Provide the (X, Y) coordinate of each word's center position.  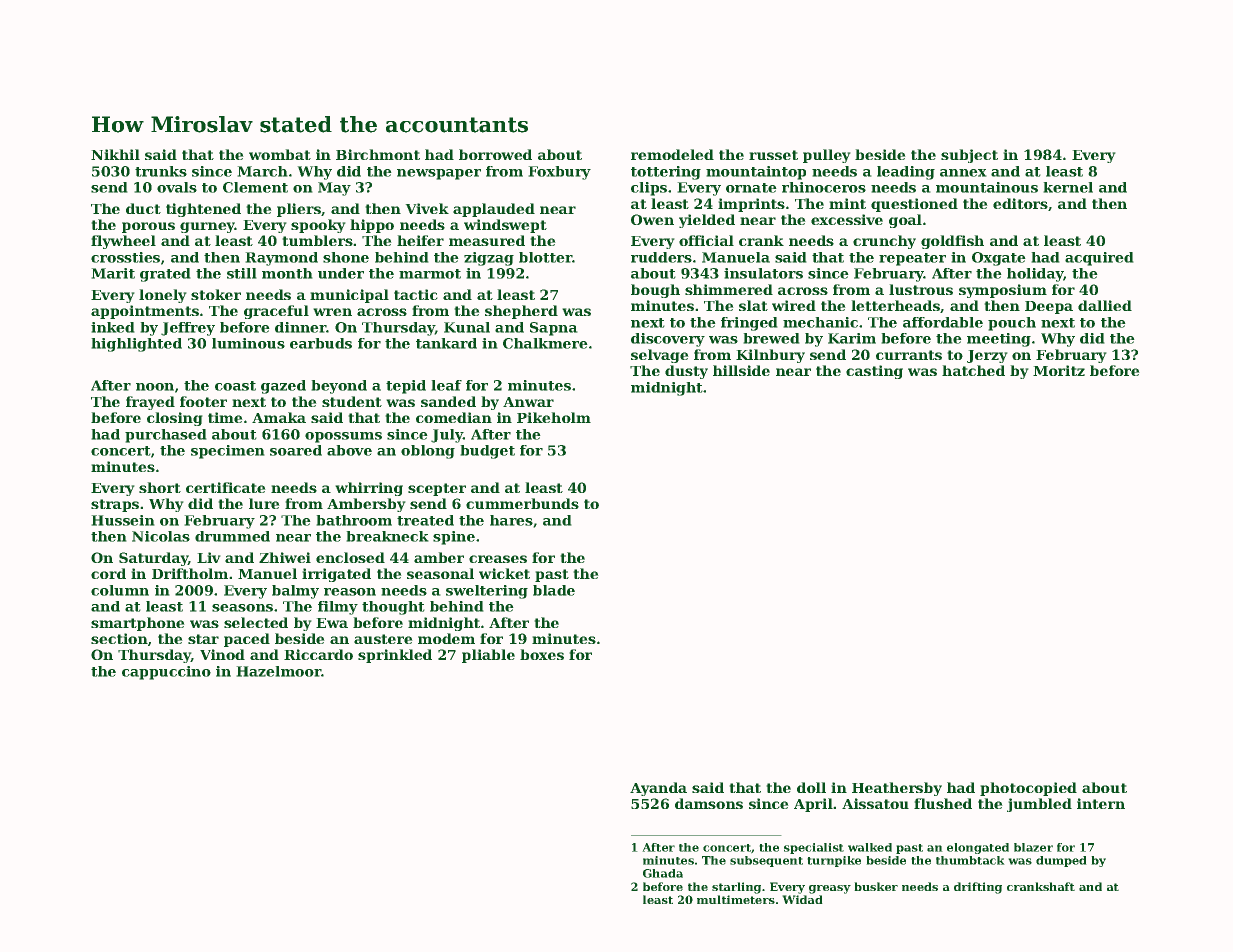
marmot (430, 274)
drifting (978, 888)
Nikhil (115, 154)
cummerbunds (522, 503)
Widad (802, 899)
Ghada (663, 873)
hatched (973, 370)
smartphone (137, 624)
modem (446, 638)
